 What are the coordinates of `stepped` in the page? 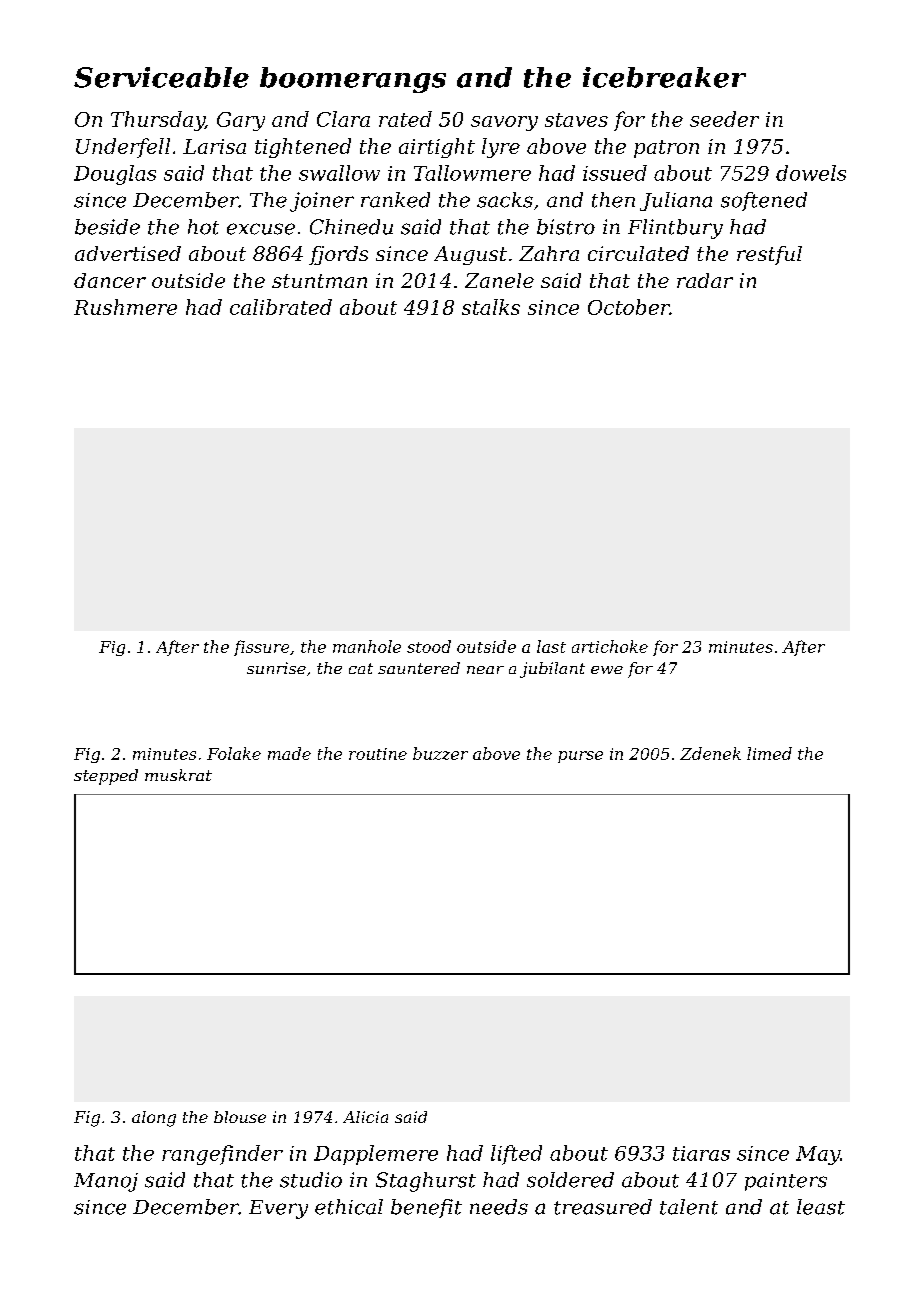 It's located at (106, 777).
